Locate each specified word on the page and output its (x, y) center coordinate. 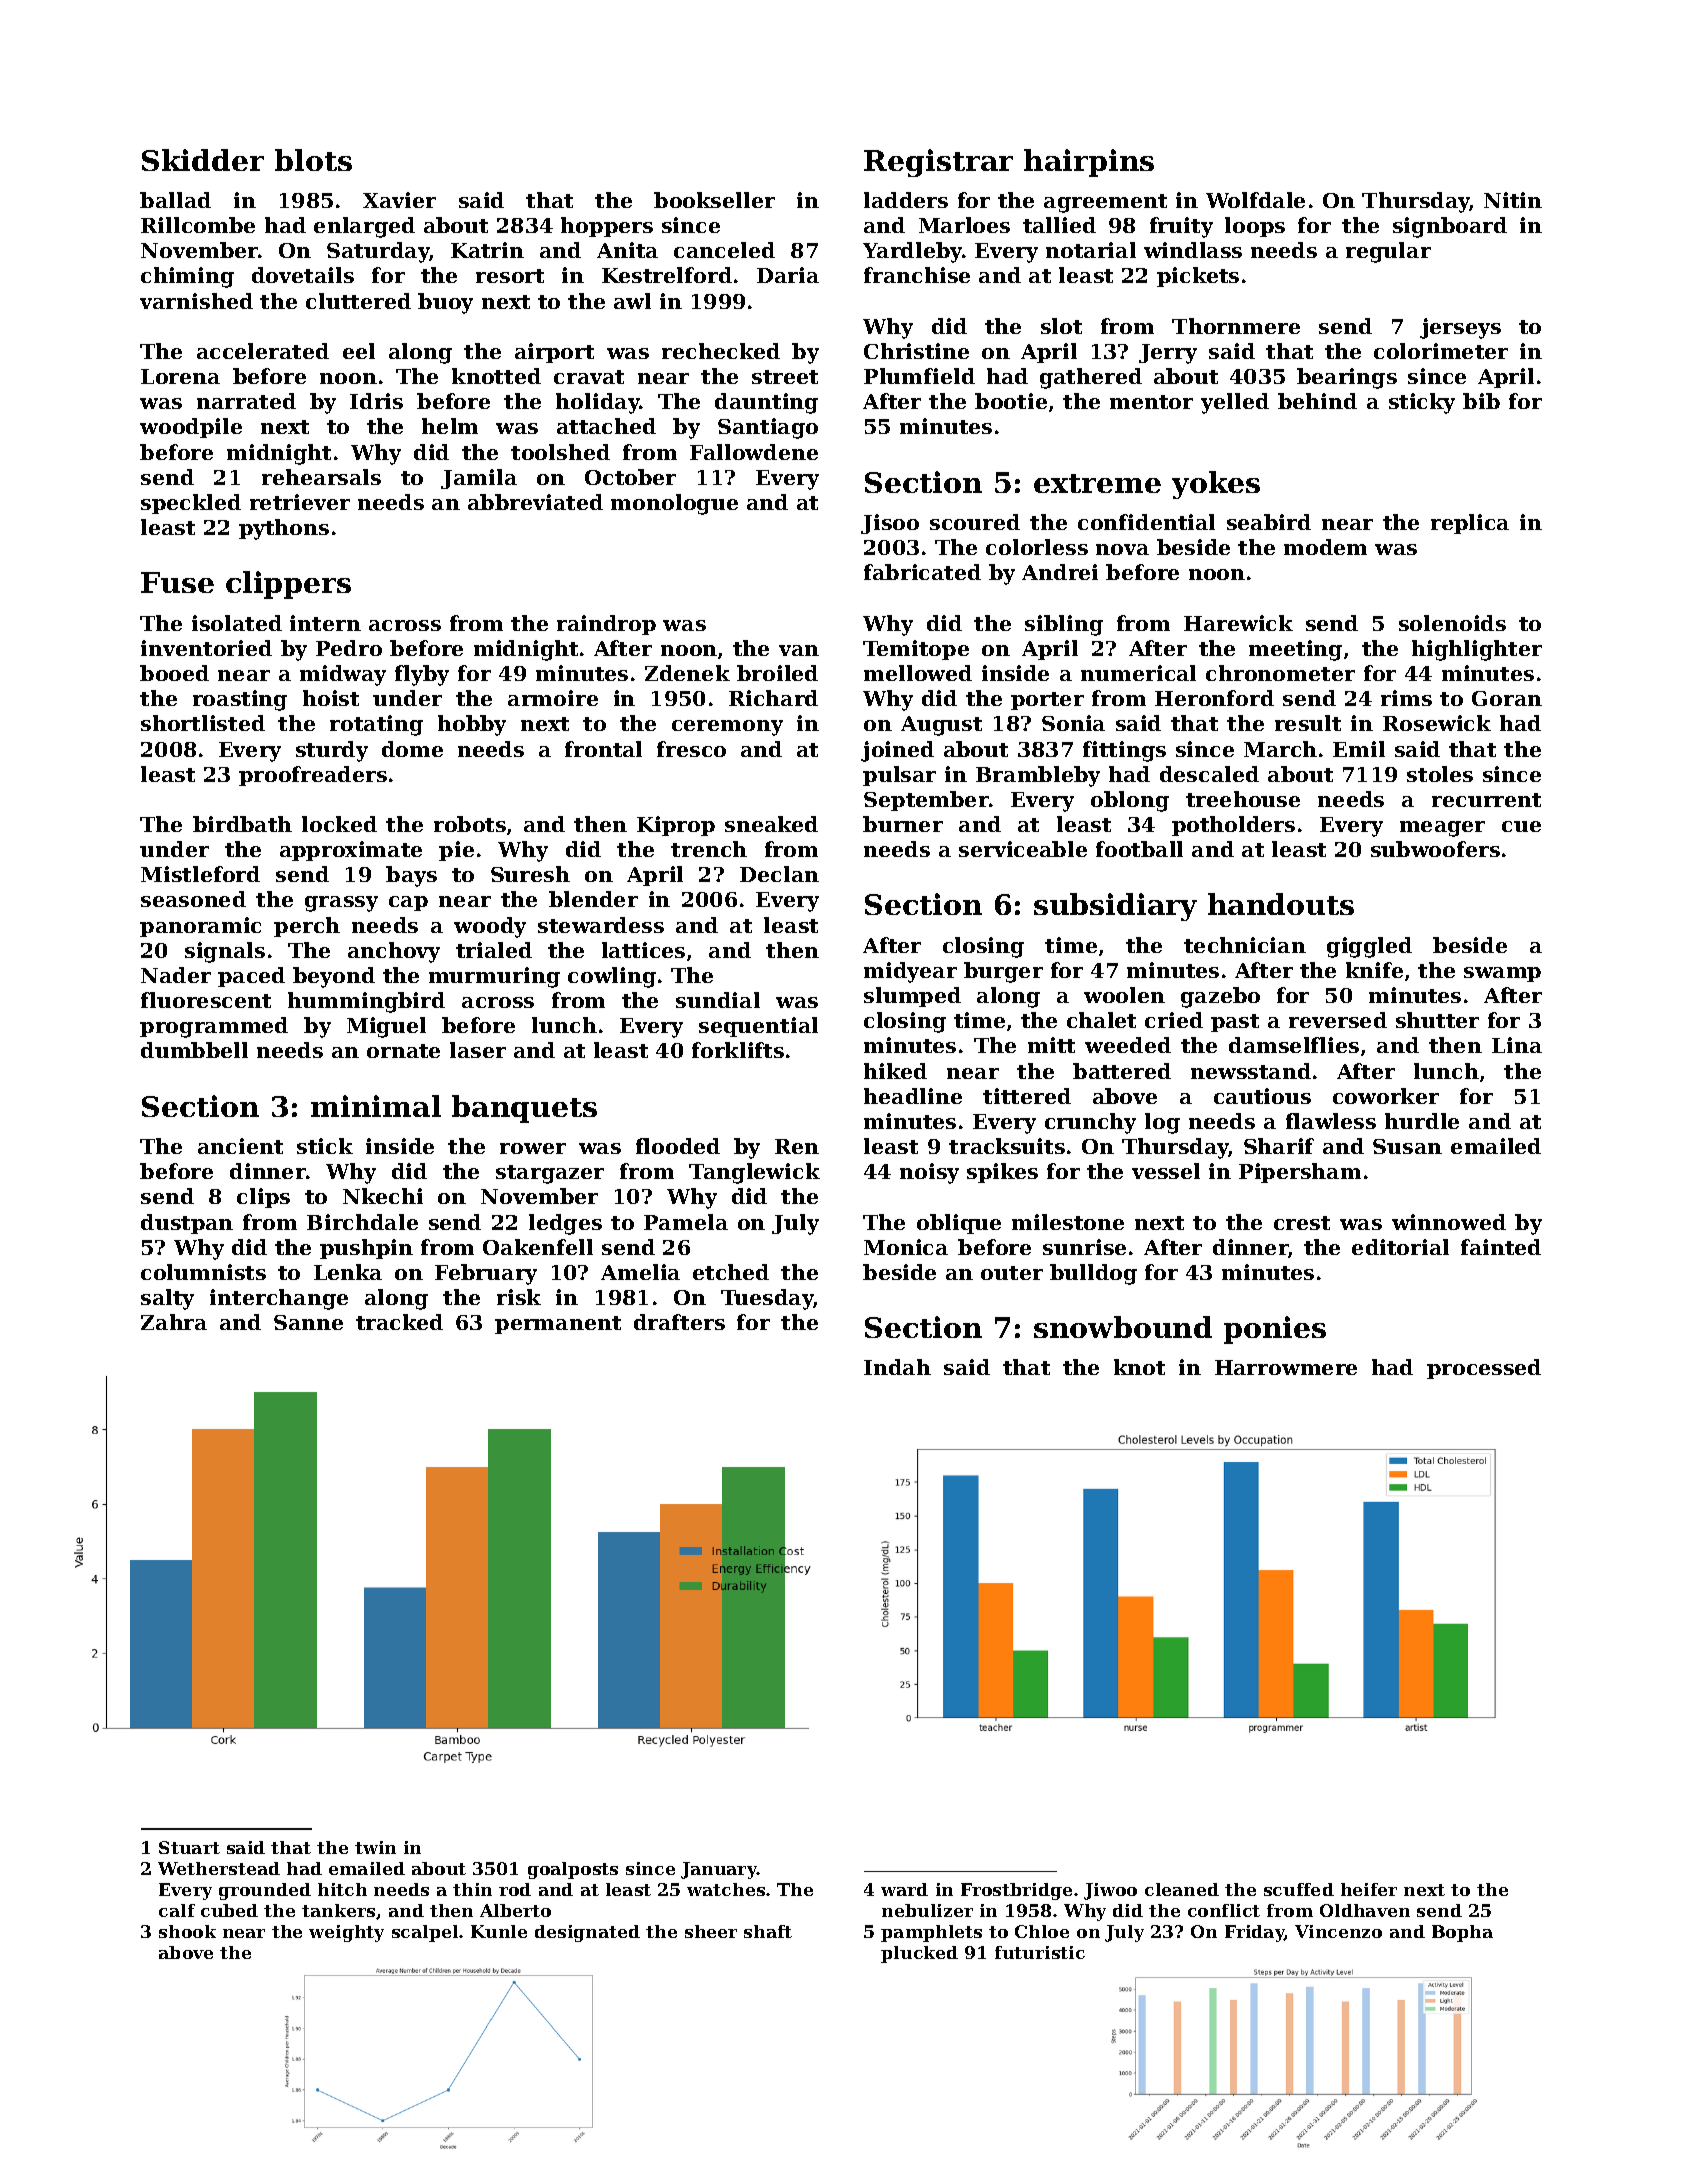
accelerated (263, 351)
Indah (897, 1367)
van (799, 650)
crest (1302, 1223)
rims (1406, 698)
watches (726, 1889)
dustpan (187, 1224)
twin (375, 1847)
